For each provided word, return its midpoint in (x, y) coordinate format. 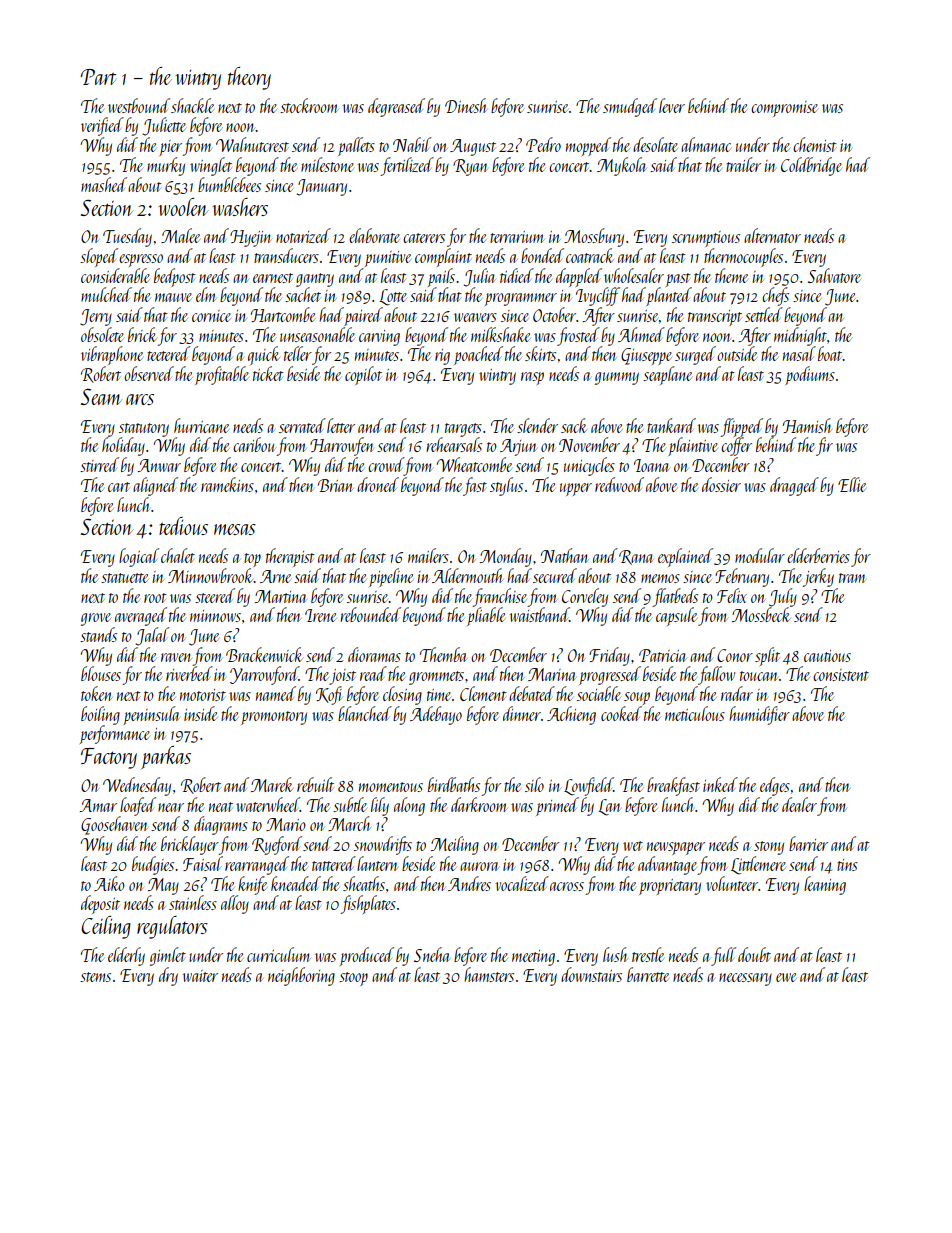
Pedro (543, 144)
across (567, 886)
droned (378, 484)
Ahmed (641, 334)
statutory (144, 430)
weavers (475, 317)
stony (769, 848)
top (252, 560)
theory (249, 78)
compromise (784, 109)
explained (685, 557)
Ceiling (106, 927)
